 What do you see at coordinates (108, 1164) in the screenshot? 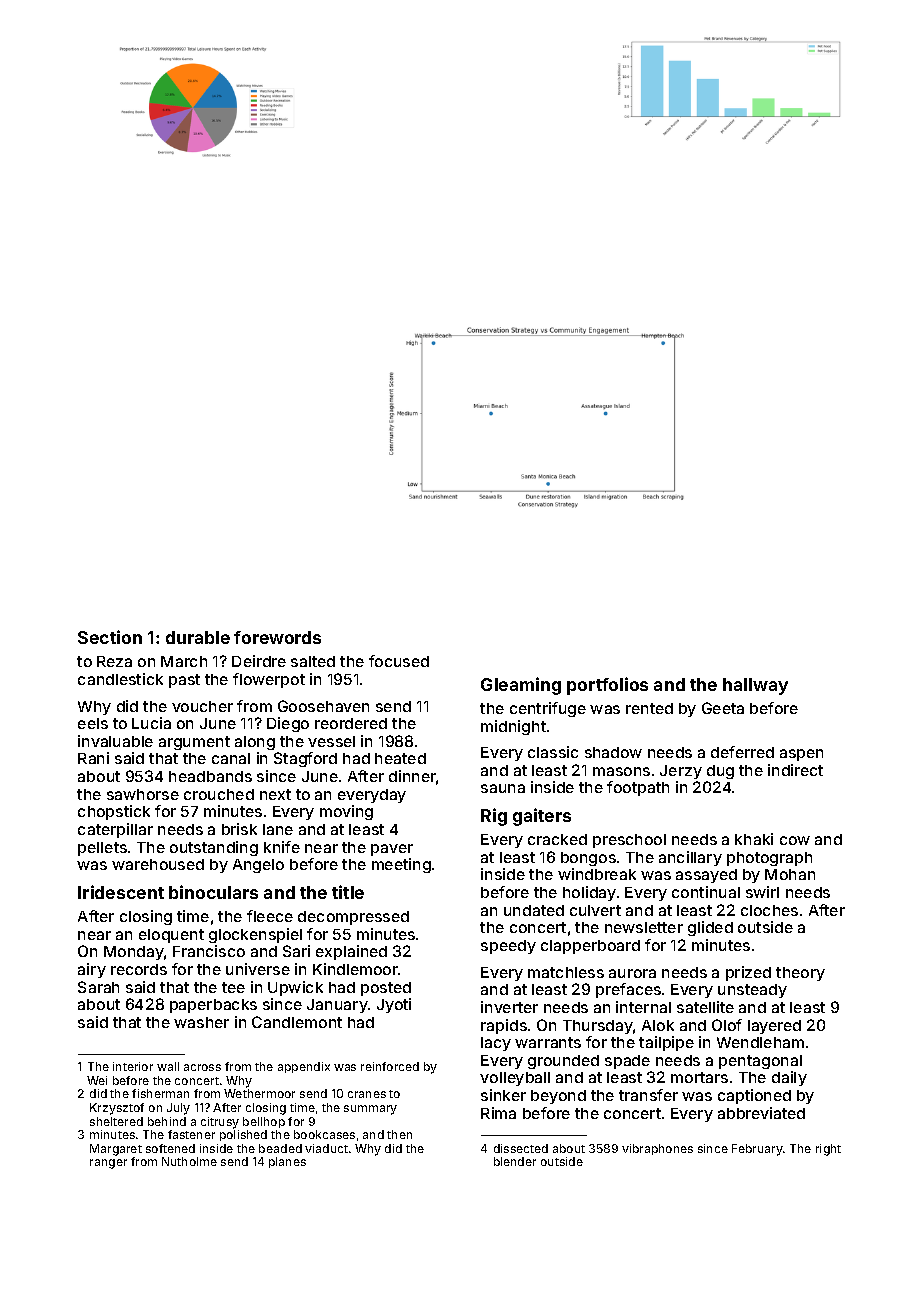
I see `ranger` at bounding box center [108, 1164].
